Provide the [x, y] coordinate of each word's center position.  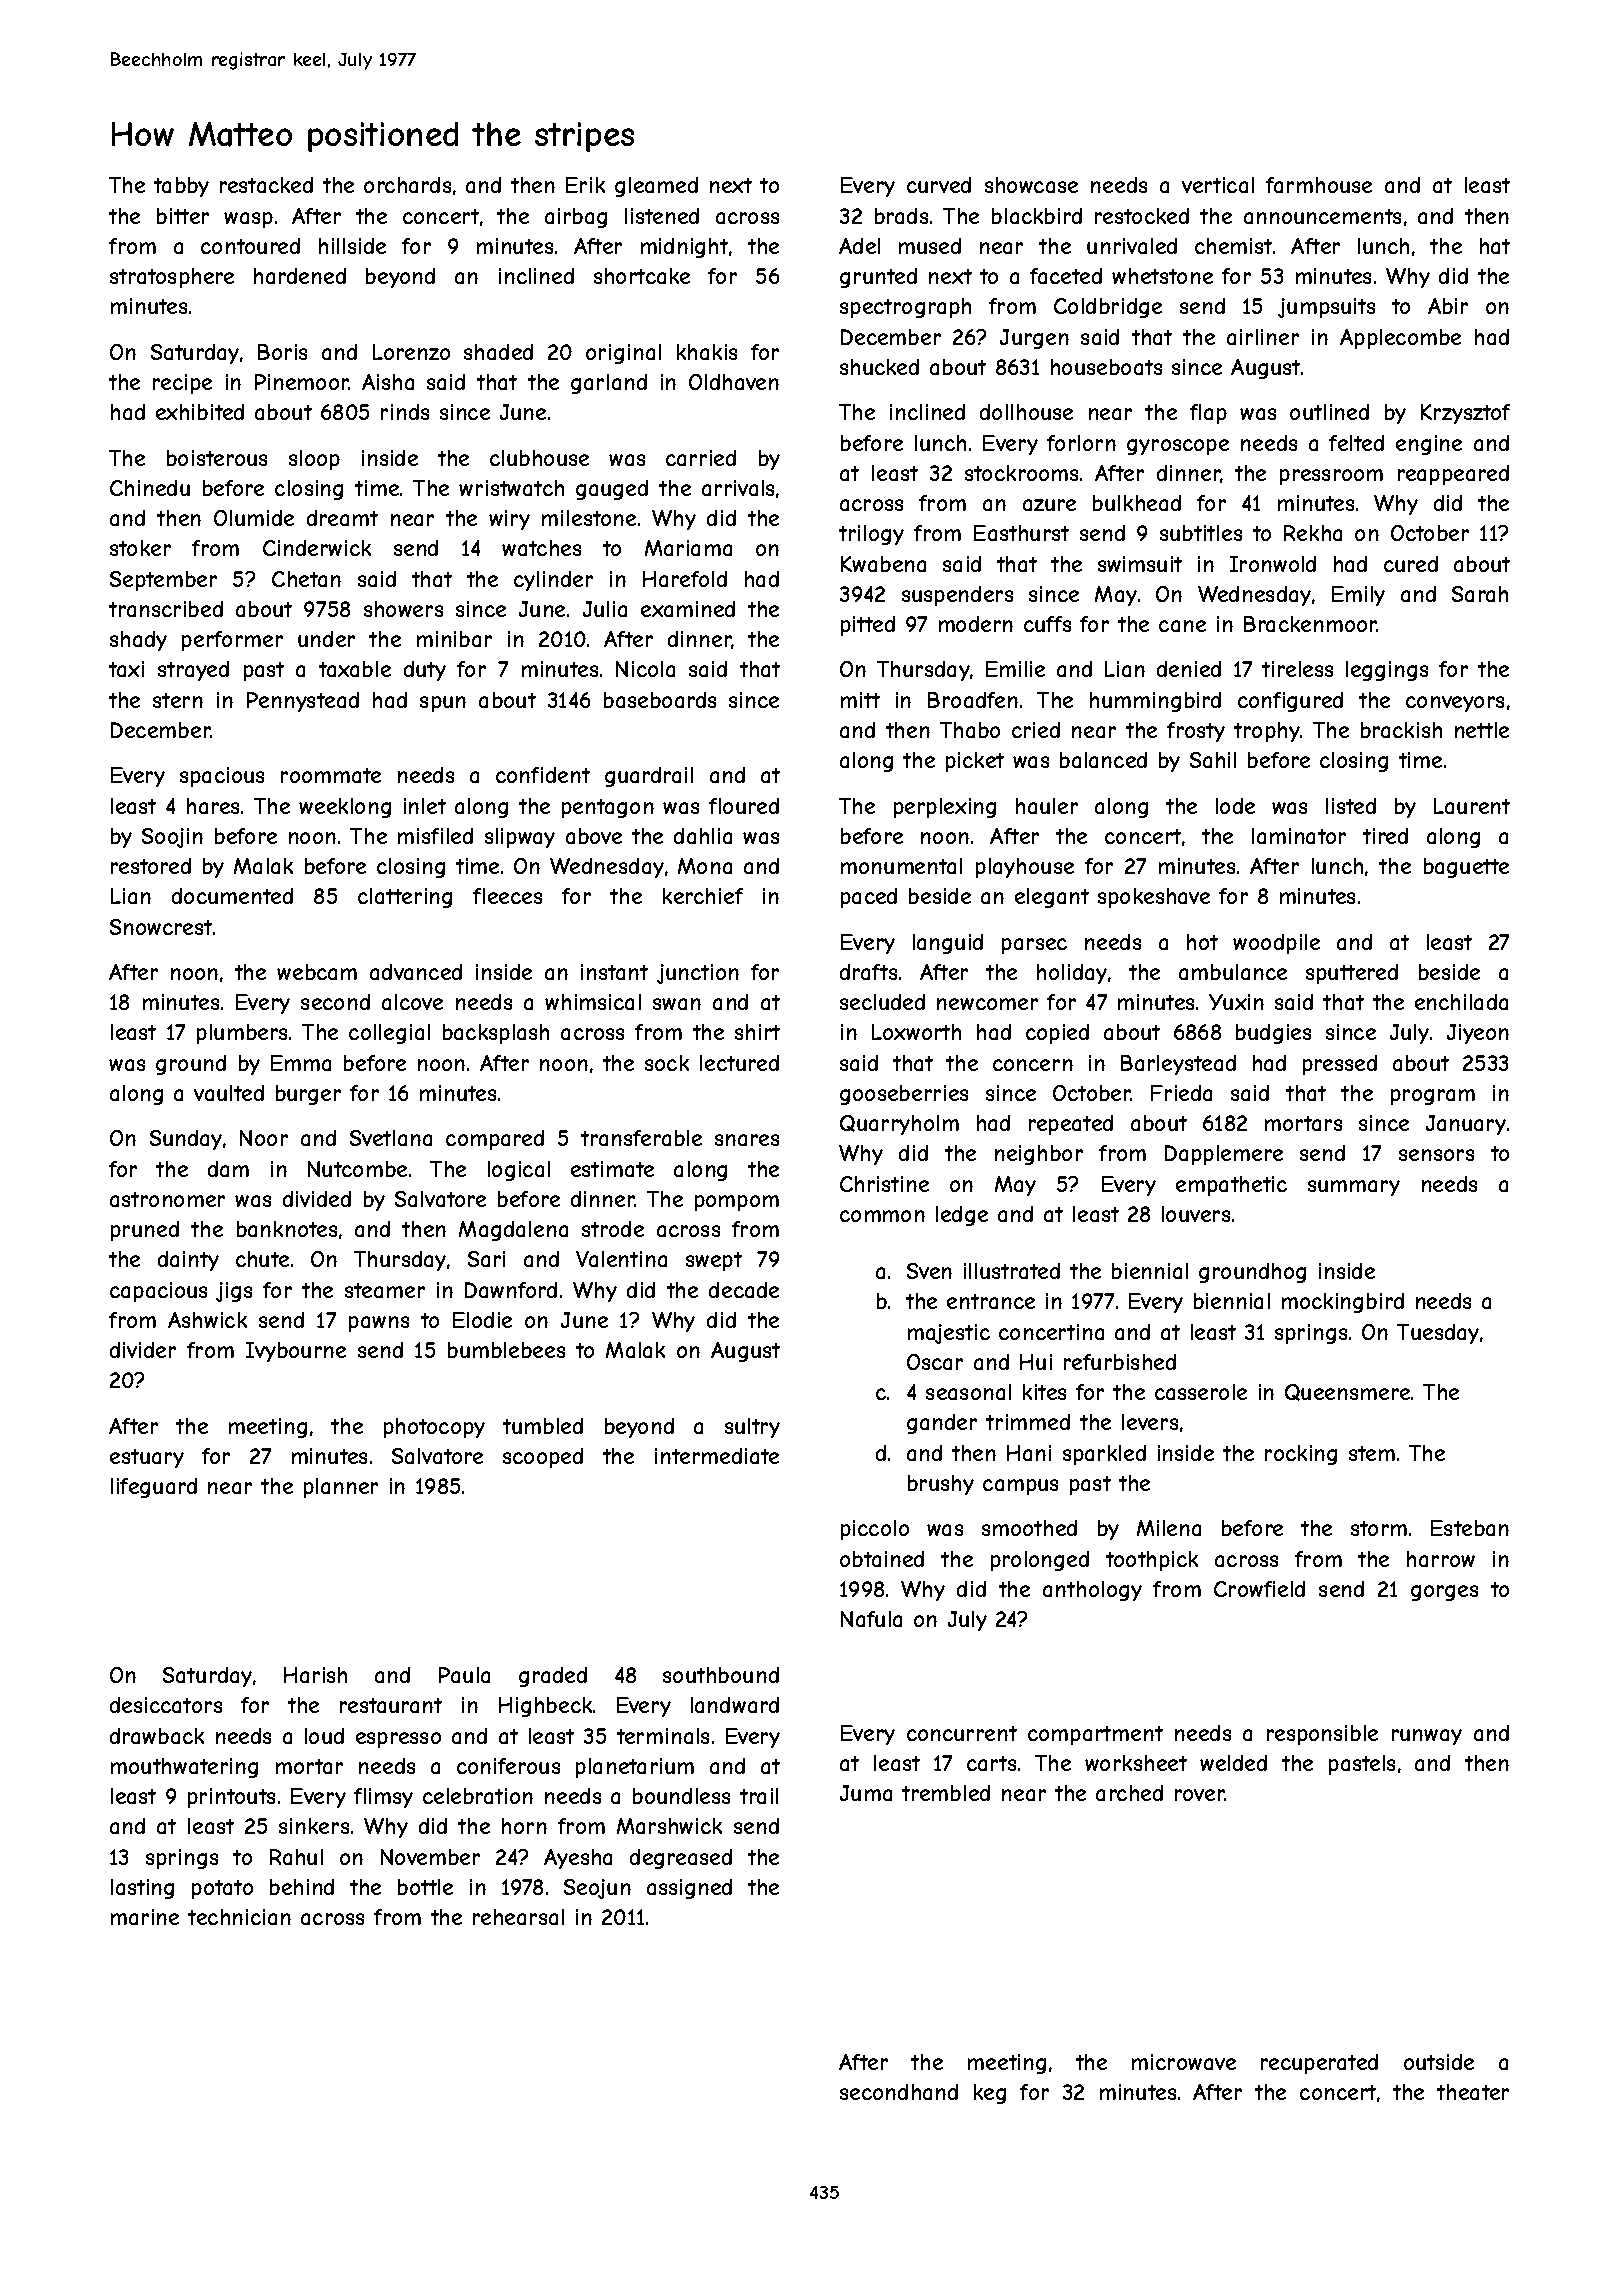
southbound [721, 1675]
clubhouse [539, 458]
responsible [1322, 1735]
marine [145, 1917]
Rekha [1313, 533]
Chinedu [150, 488]
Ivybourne [296, 1352]
